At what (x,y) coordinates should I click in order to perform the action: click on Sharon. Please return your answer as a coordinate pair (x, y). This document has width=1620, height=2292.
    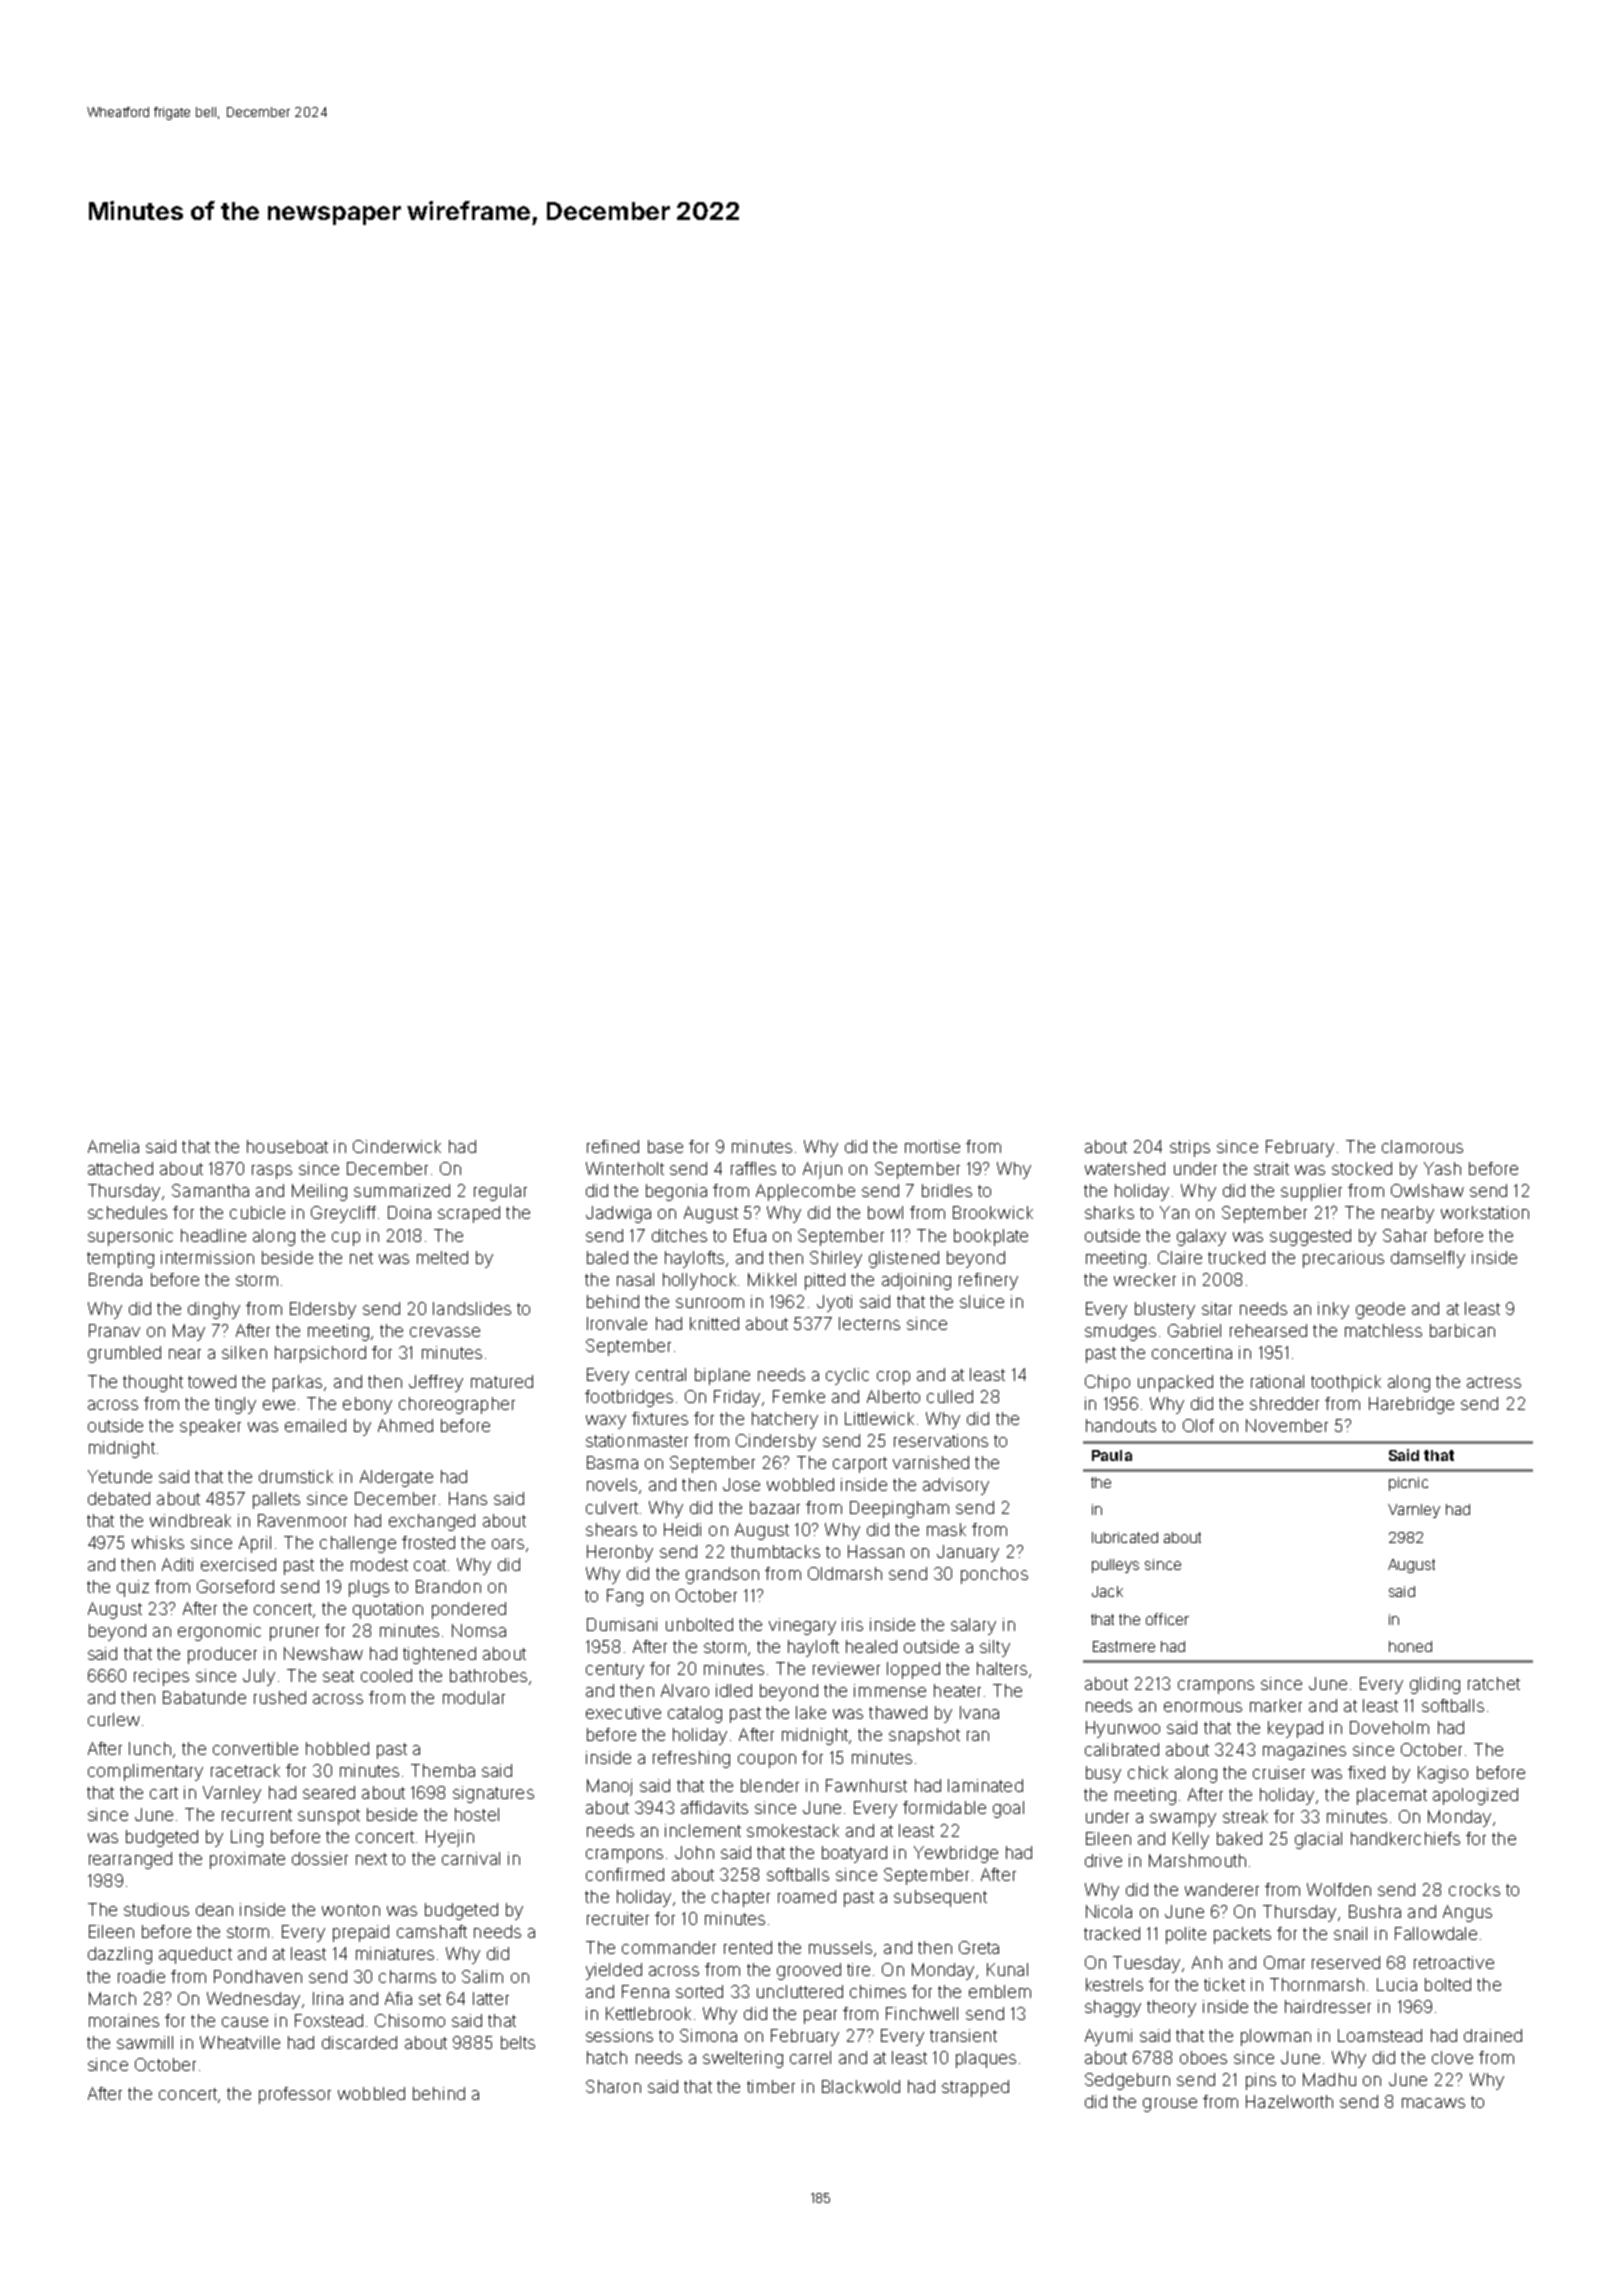
    Looking at the image, I should click on (613, 2086).
